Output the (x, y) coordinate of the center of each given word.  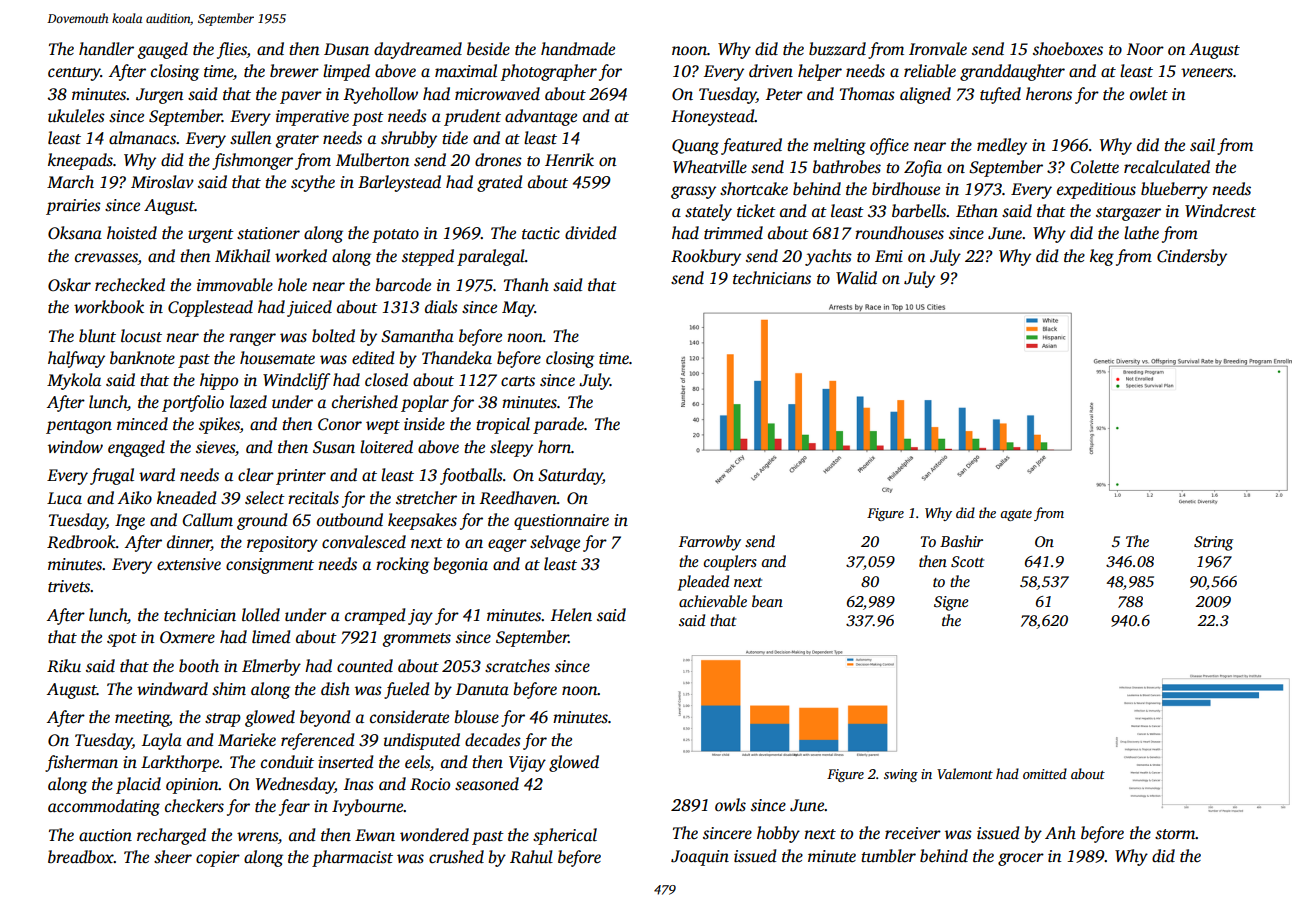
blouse (476, 717)
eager (507, 545)
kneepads (80, 161)
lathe (1141, 232)
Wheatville (710, 167)
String (1213, 543)
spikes (219, 425)
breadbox (81, 857)
